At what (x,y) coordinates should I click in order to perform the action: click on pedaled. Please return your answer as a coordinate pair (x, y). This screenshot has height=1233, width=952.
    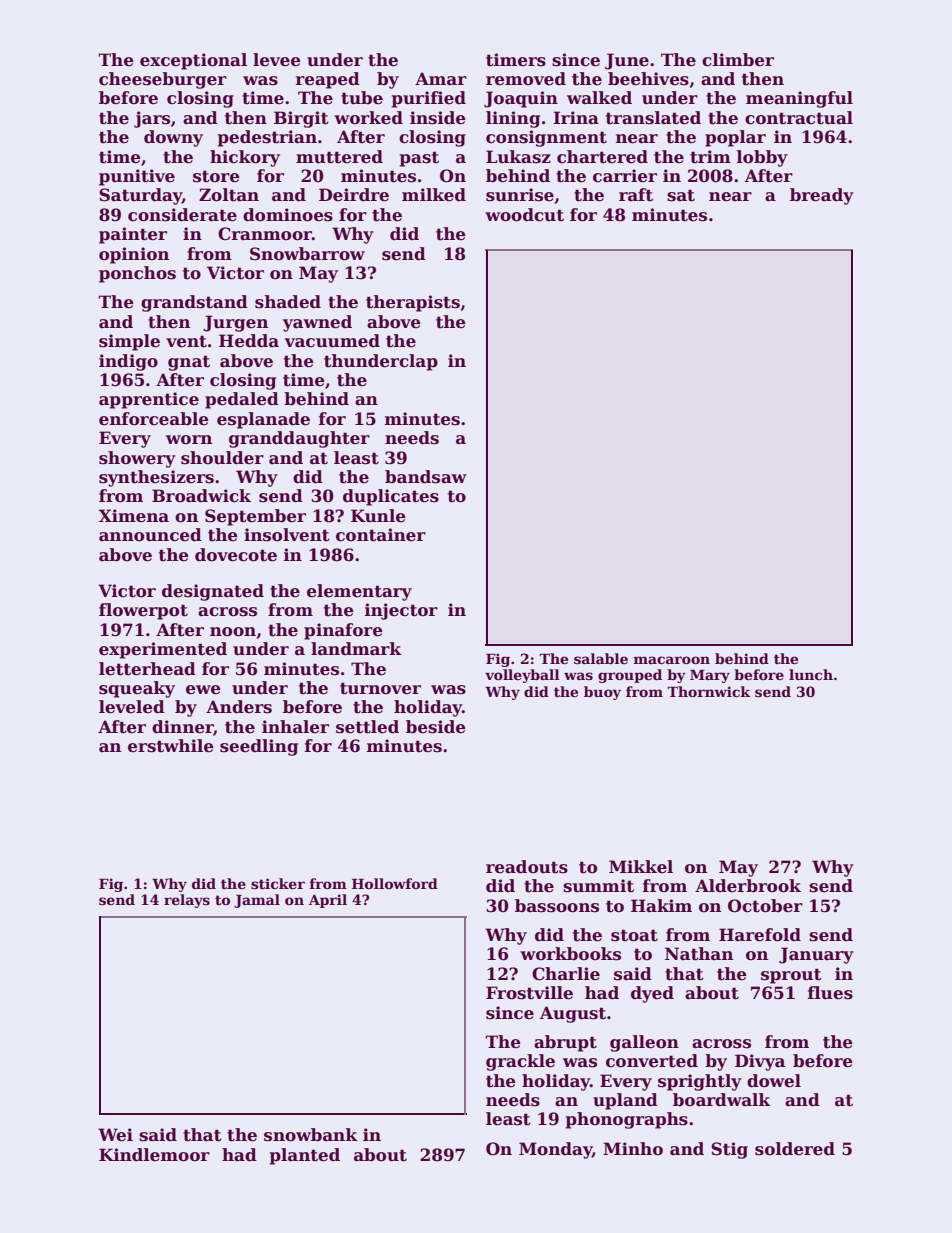
    Looking at the image, I should click on (242, 400).
